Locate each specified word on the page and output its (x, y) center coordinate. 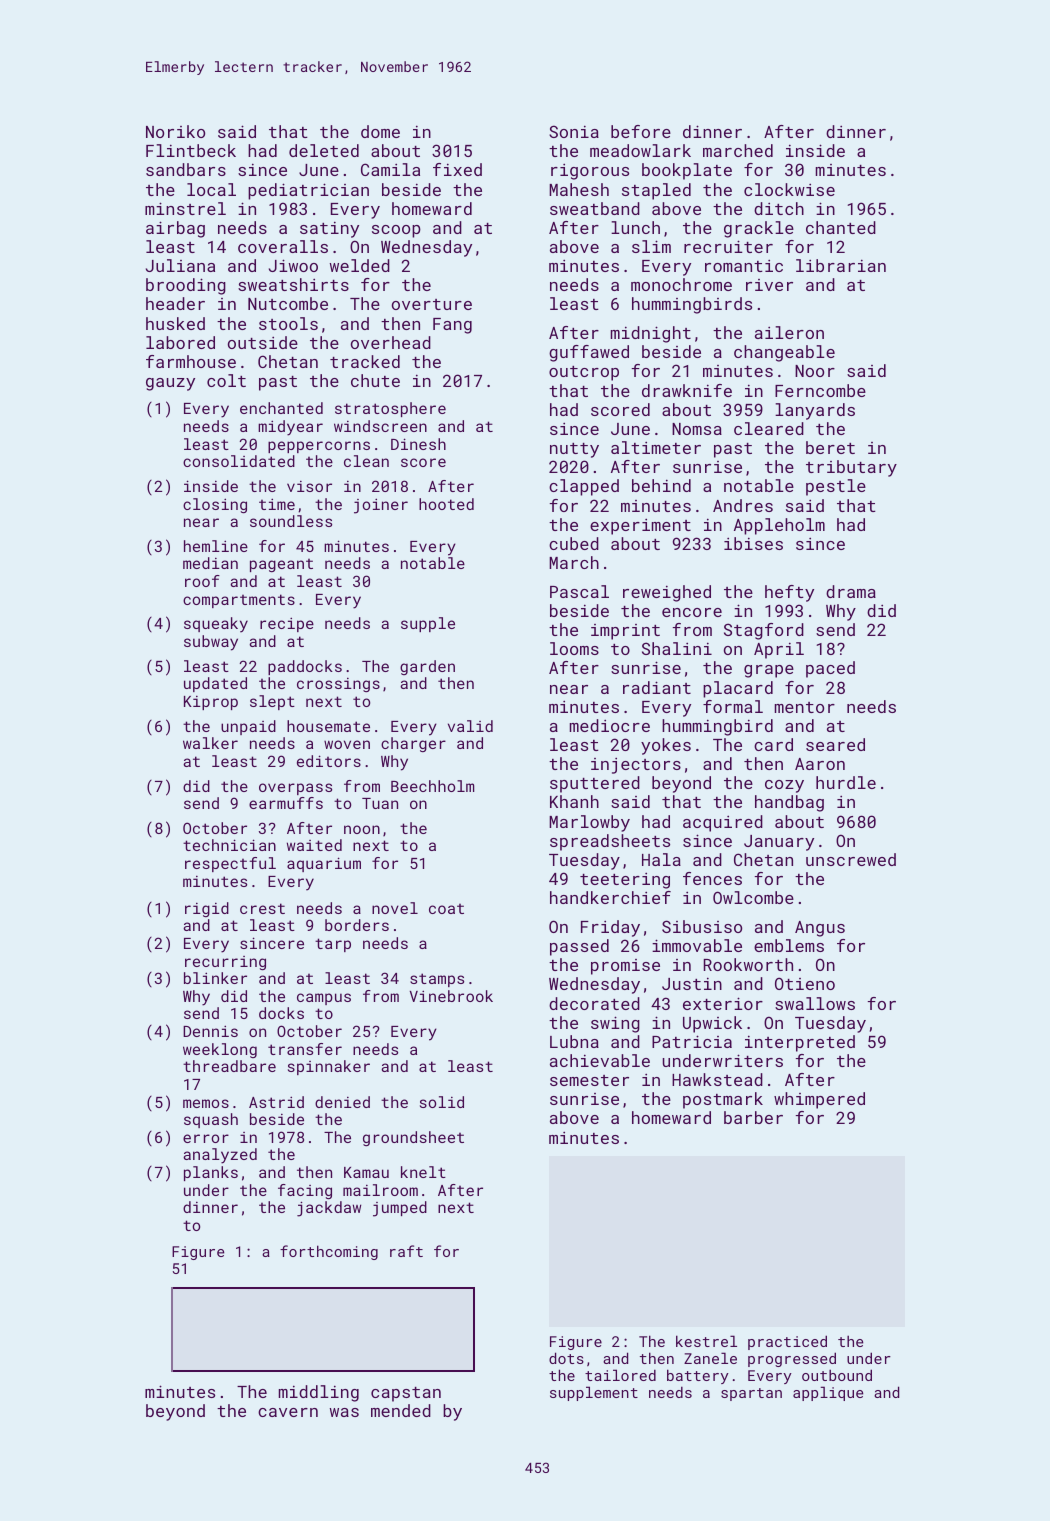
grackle (759, 229)
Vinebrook (451, 996)
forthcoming (329, 1252)
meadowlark (640, 150)
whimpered (819, 1100)
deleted (324, 150)
